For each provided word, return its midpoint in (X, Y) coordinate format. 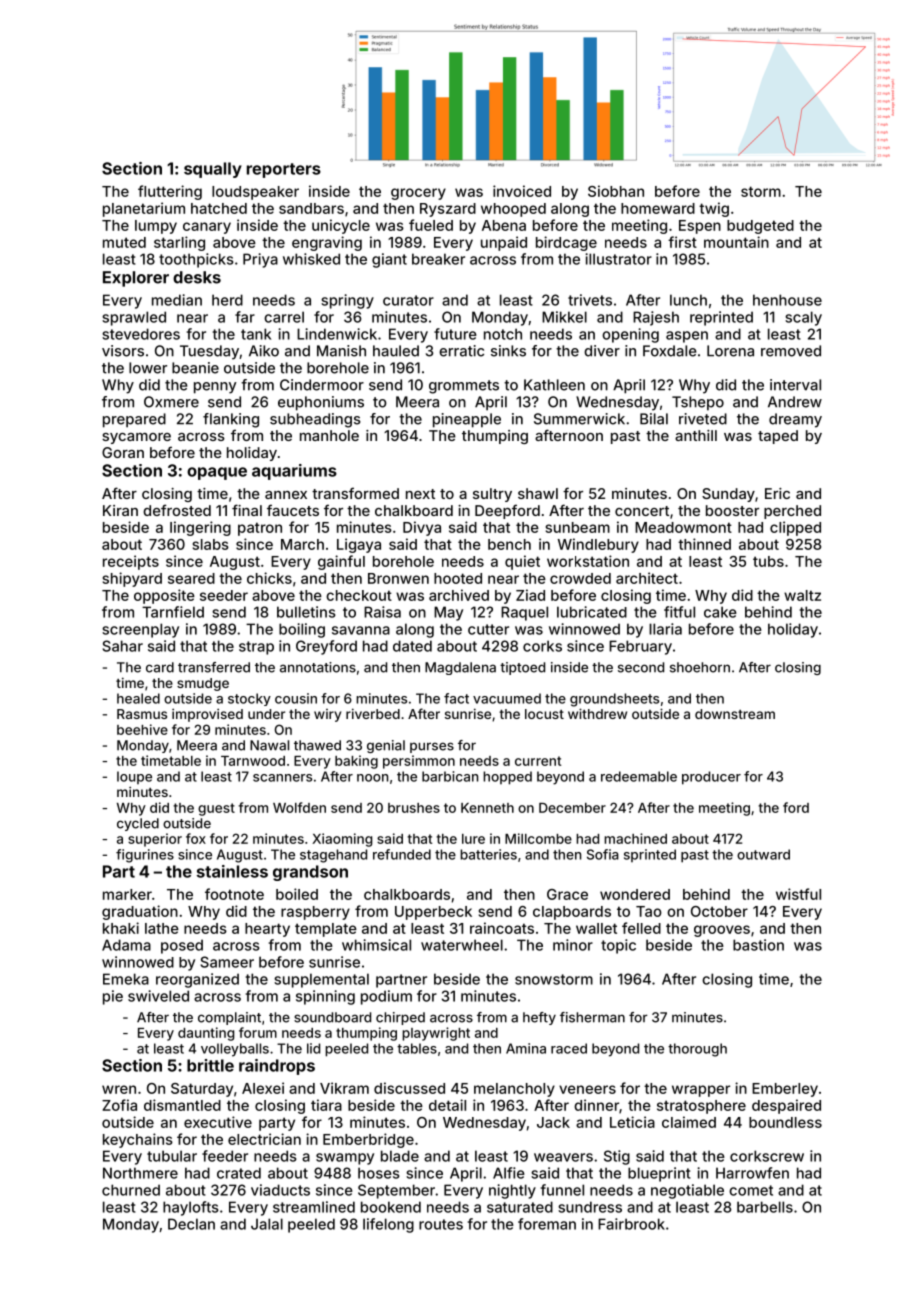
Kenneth (487, 808)
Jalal (267, 1224)
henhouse (787, 300)
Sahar (122, 646)
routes (441, 1224)
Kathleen (554, 385)
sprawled (134, 318)
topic (618, 946)
